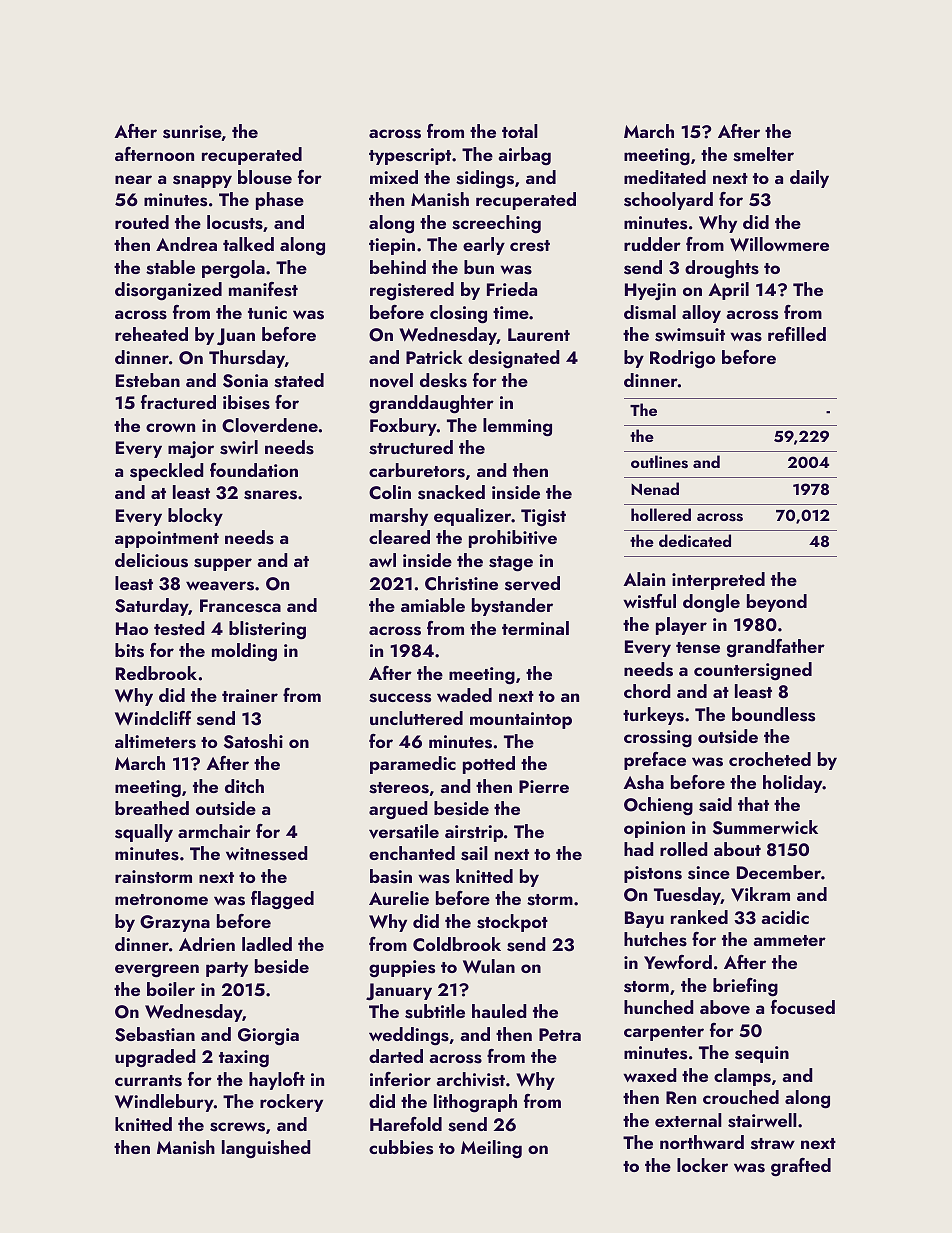 The height and width of the document is (1233, 952). I want to click on terminal, so click(535, 628).
